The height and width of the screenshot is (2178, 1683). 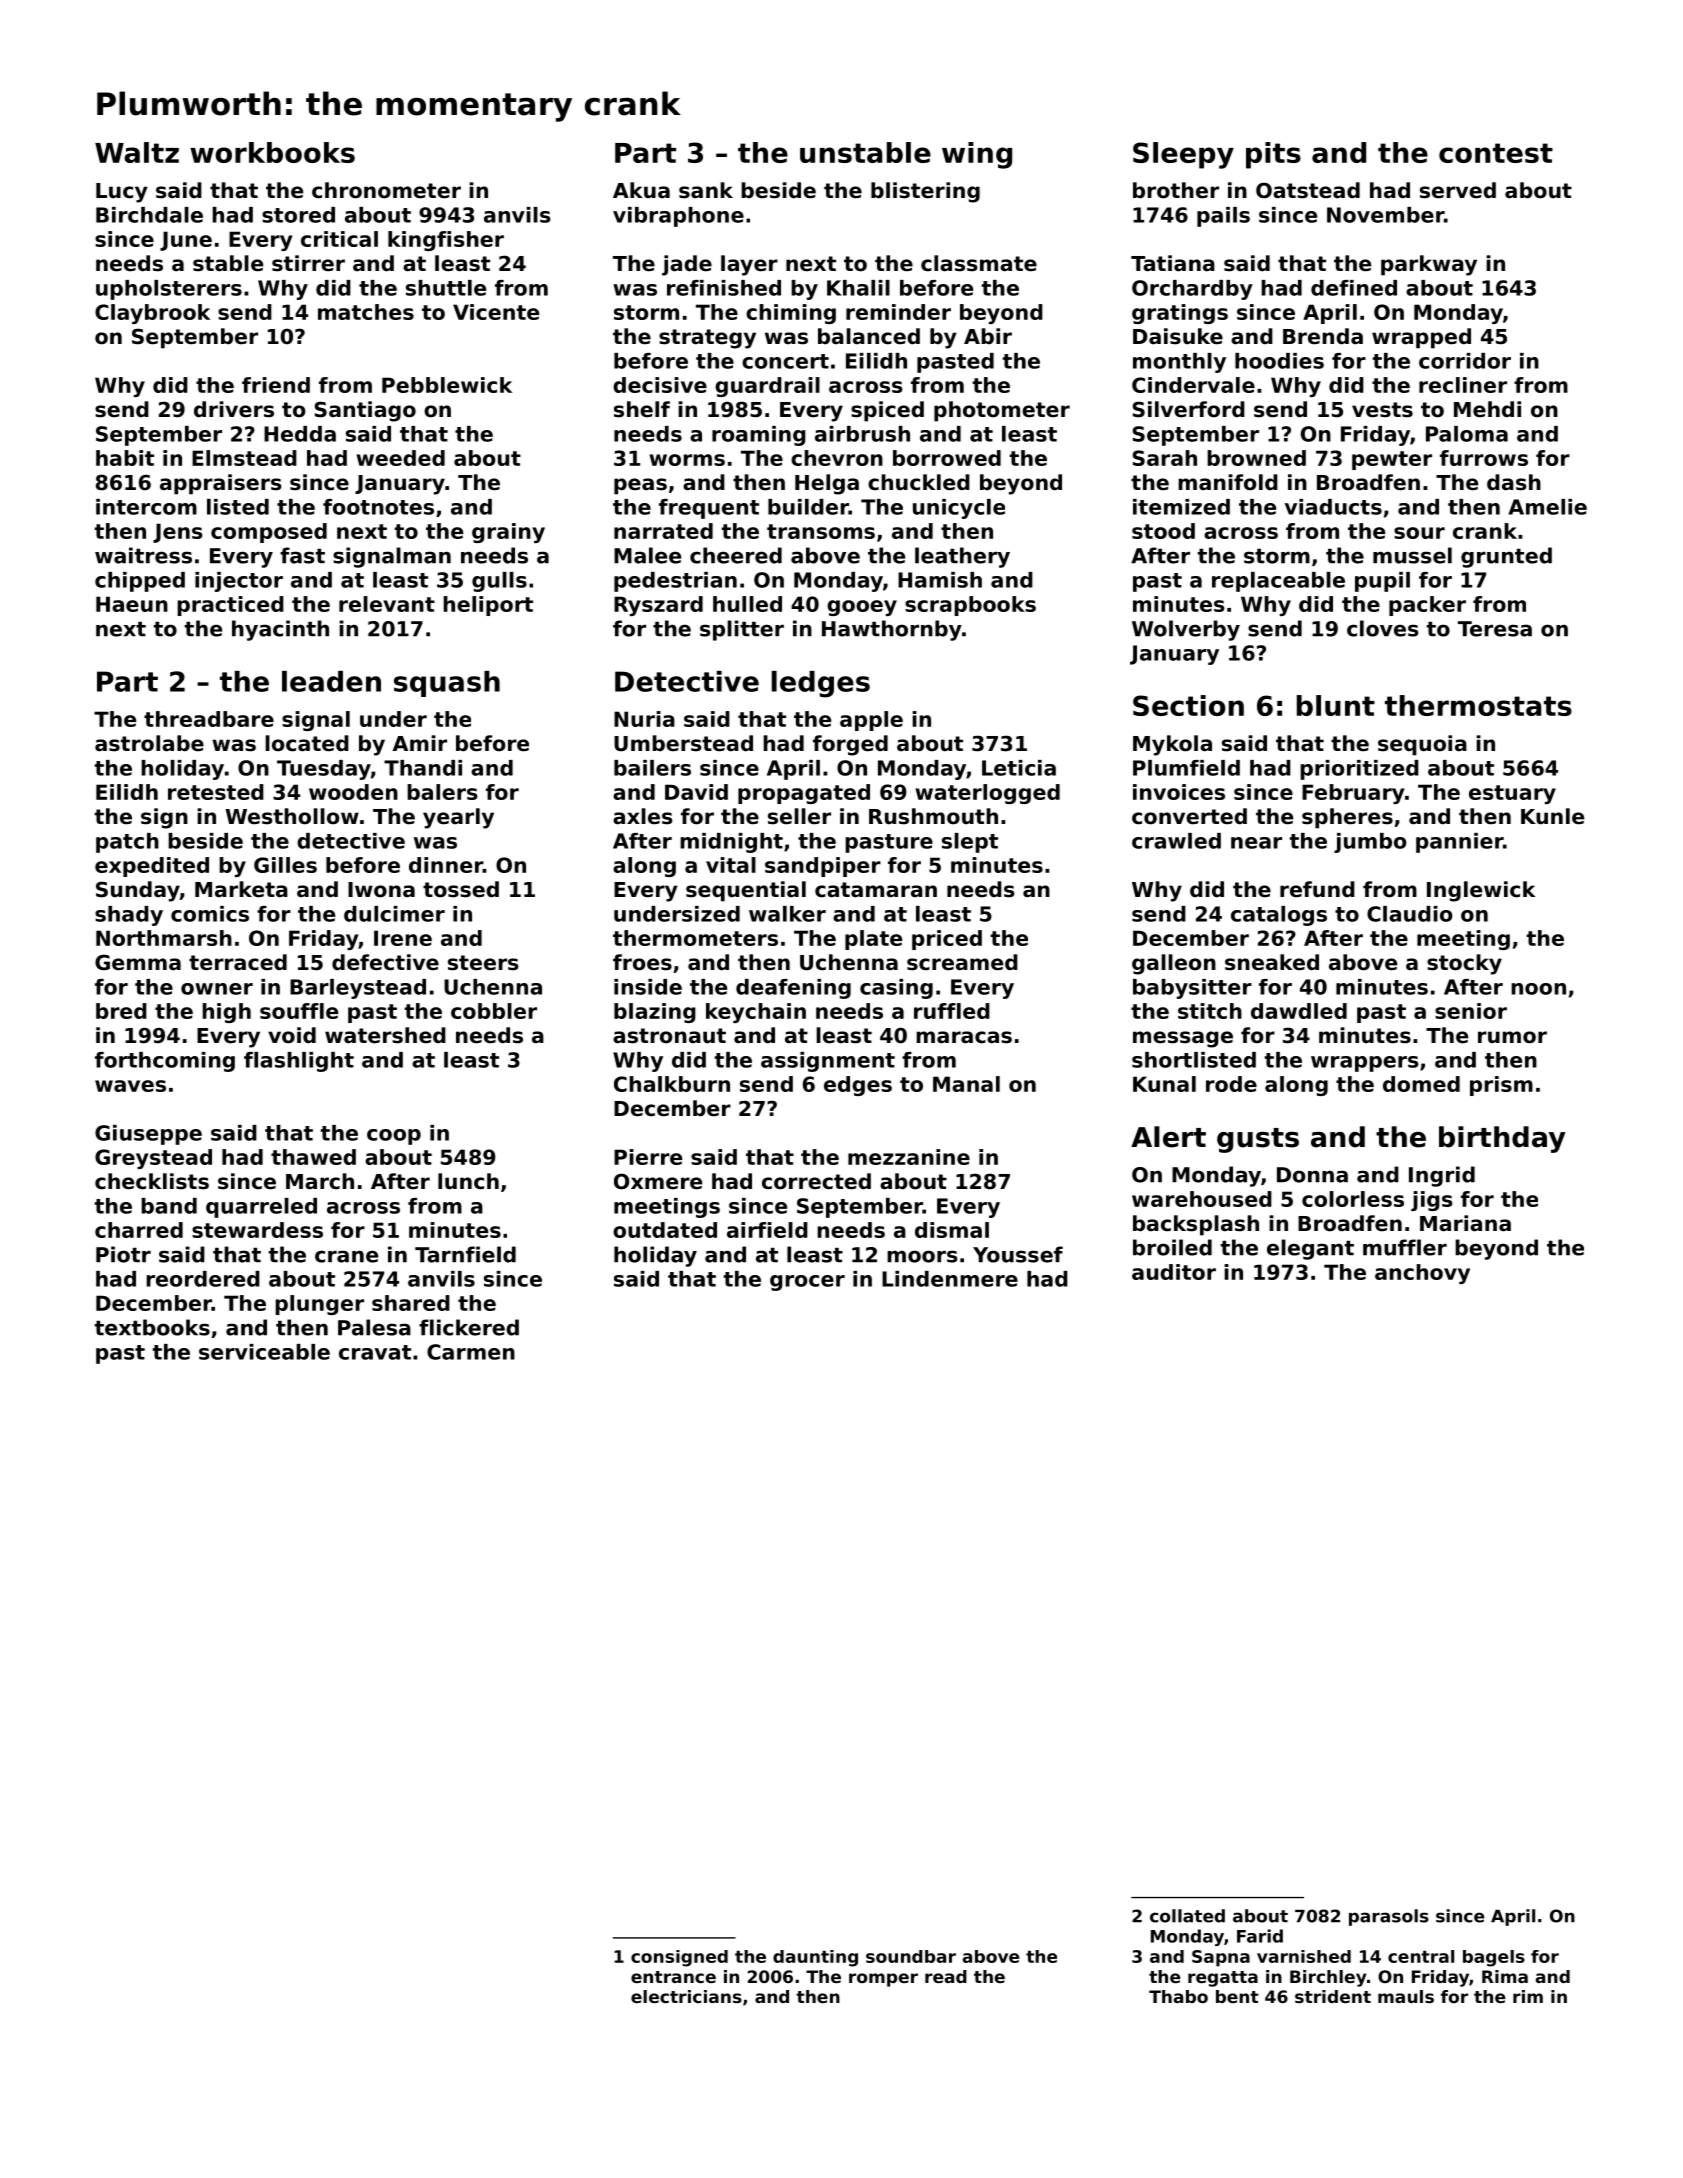 I want to click on Lindenmere, so click(x=950, y=1279).
